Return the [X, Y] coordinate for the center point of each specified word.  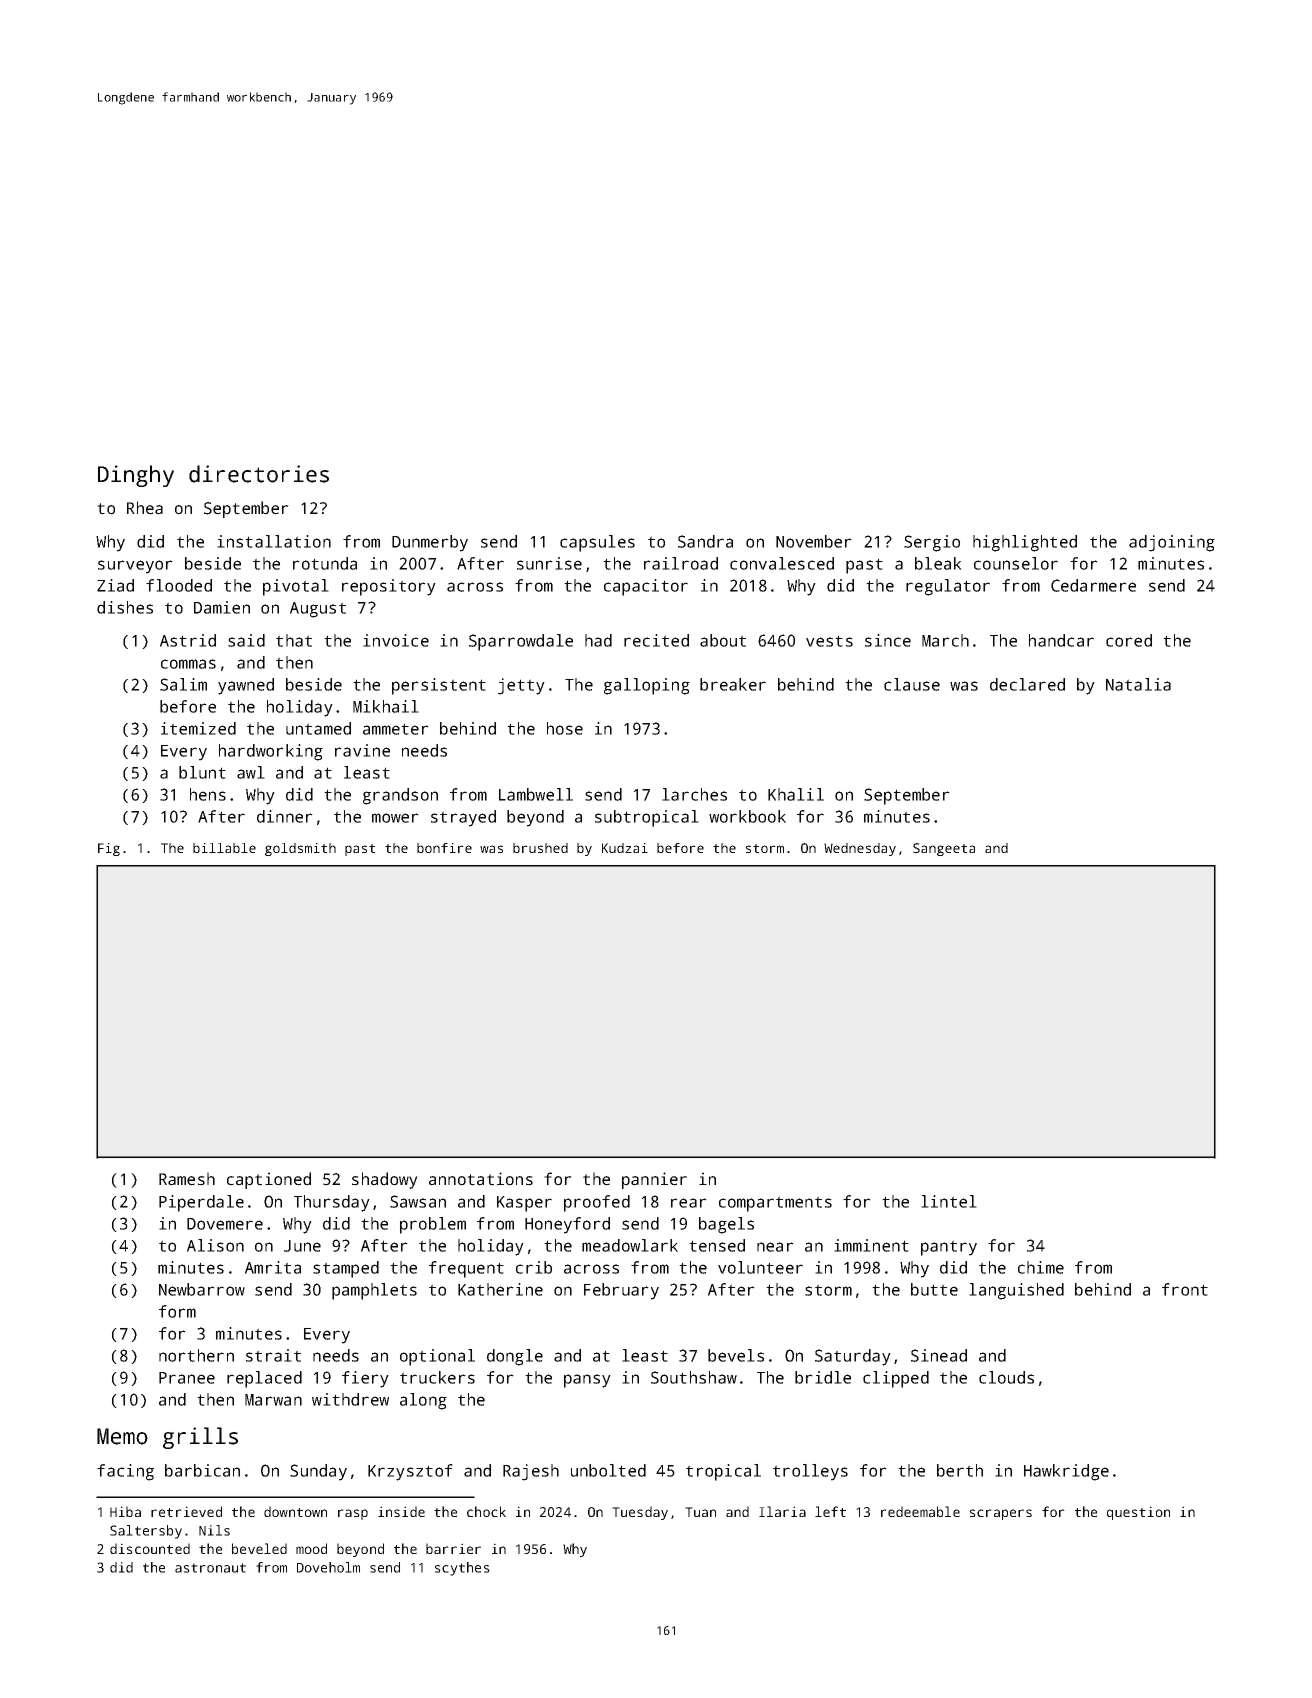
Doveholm [328, 1567]
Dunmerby [430, 543]
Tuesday [640, 1513]
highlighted [1025, 543]
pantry [949, 1248]
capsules [597, 543]
